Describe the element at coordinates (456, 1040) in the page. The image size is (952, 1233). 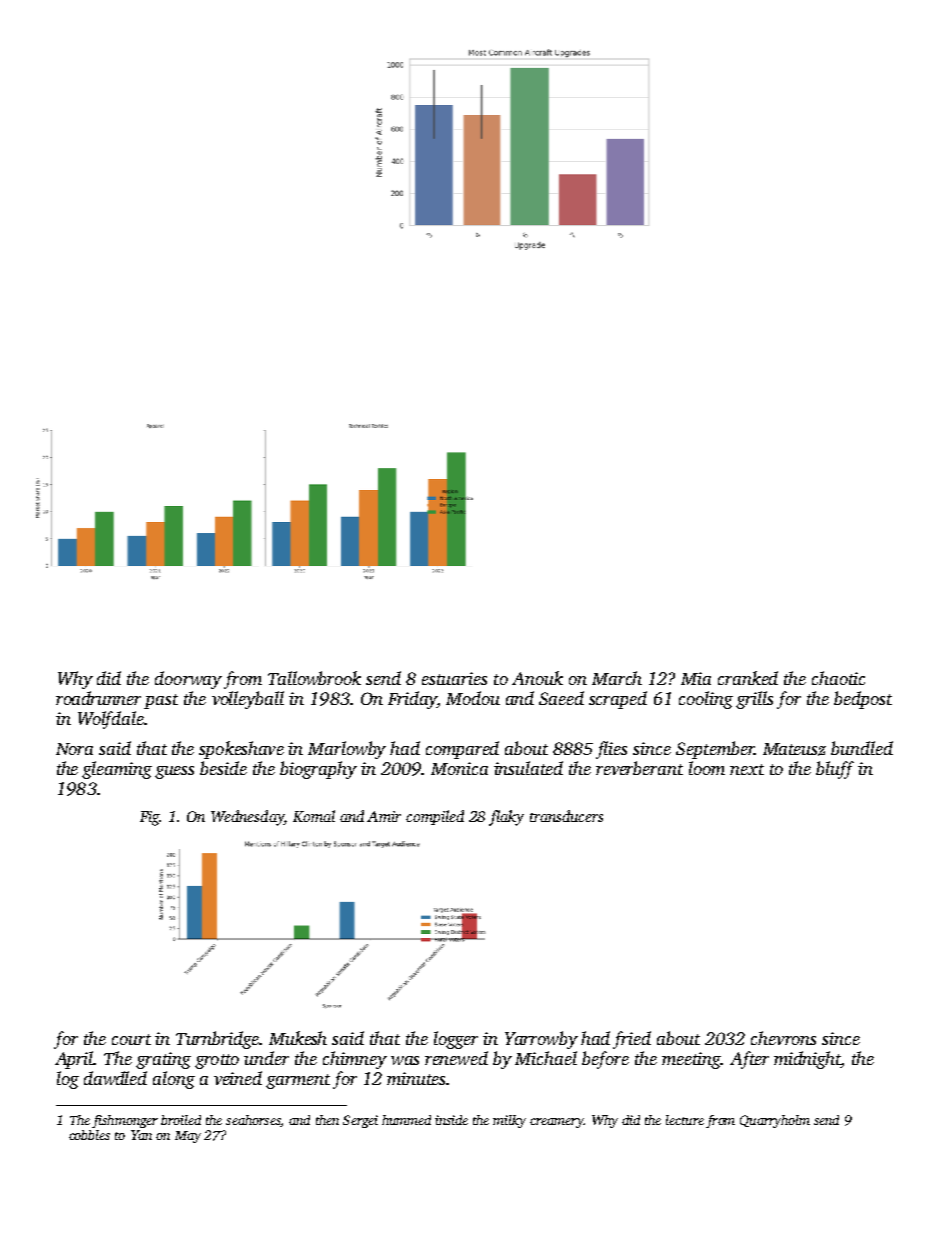
I see `logger` at that location.
